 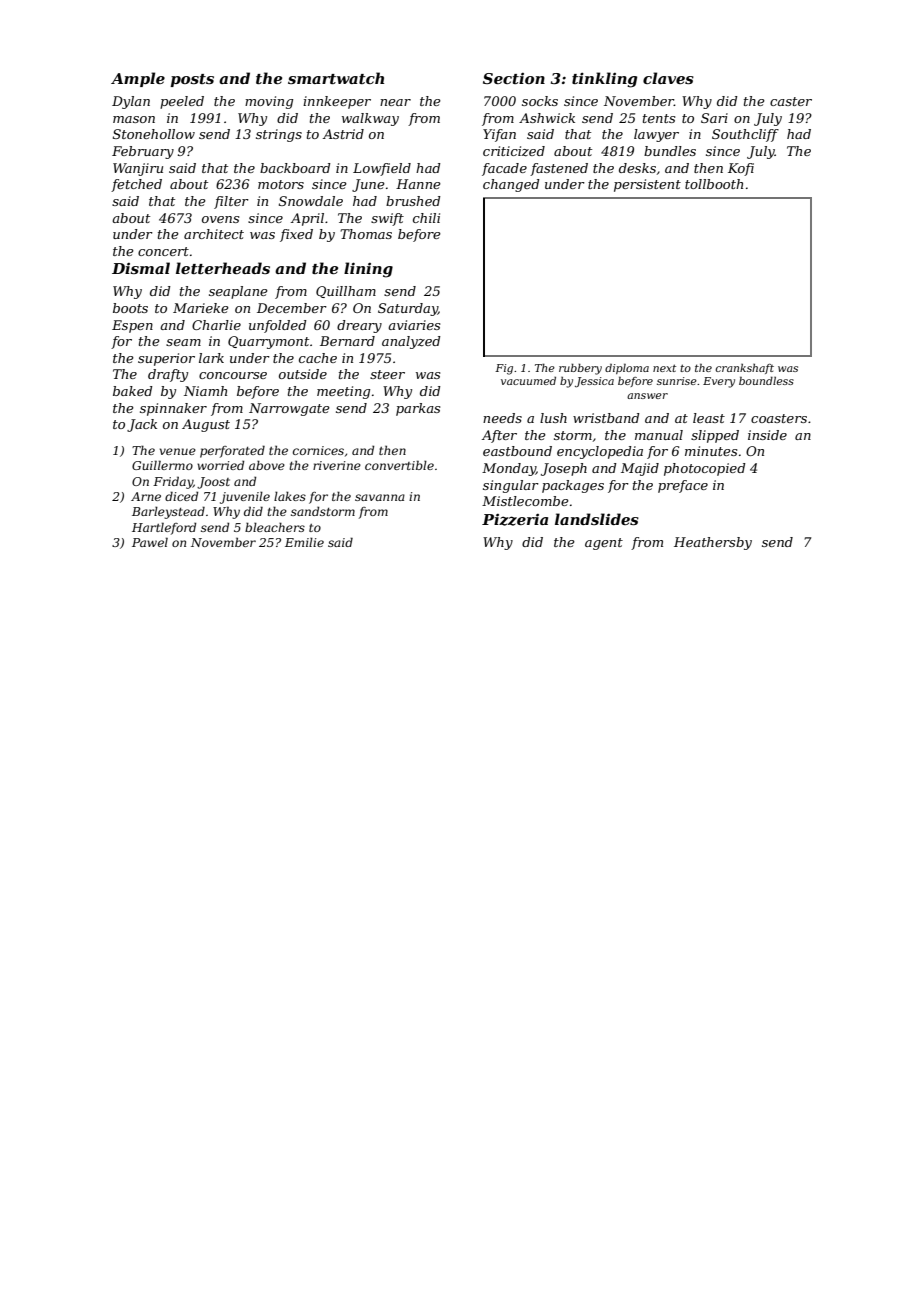 What do you see at coordinates (604, 80) in the document?
I see `tinkling` at bounding box center [604, 80].
